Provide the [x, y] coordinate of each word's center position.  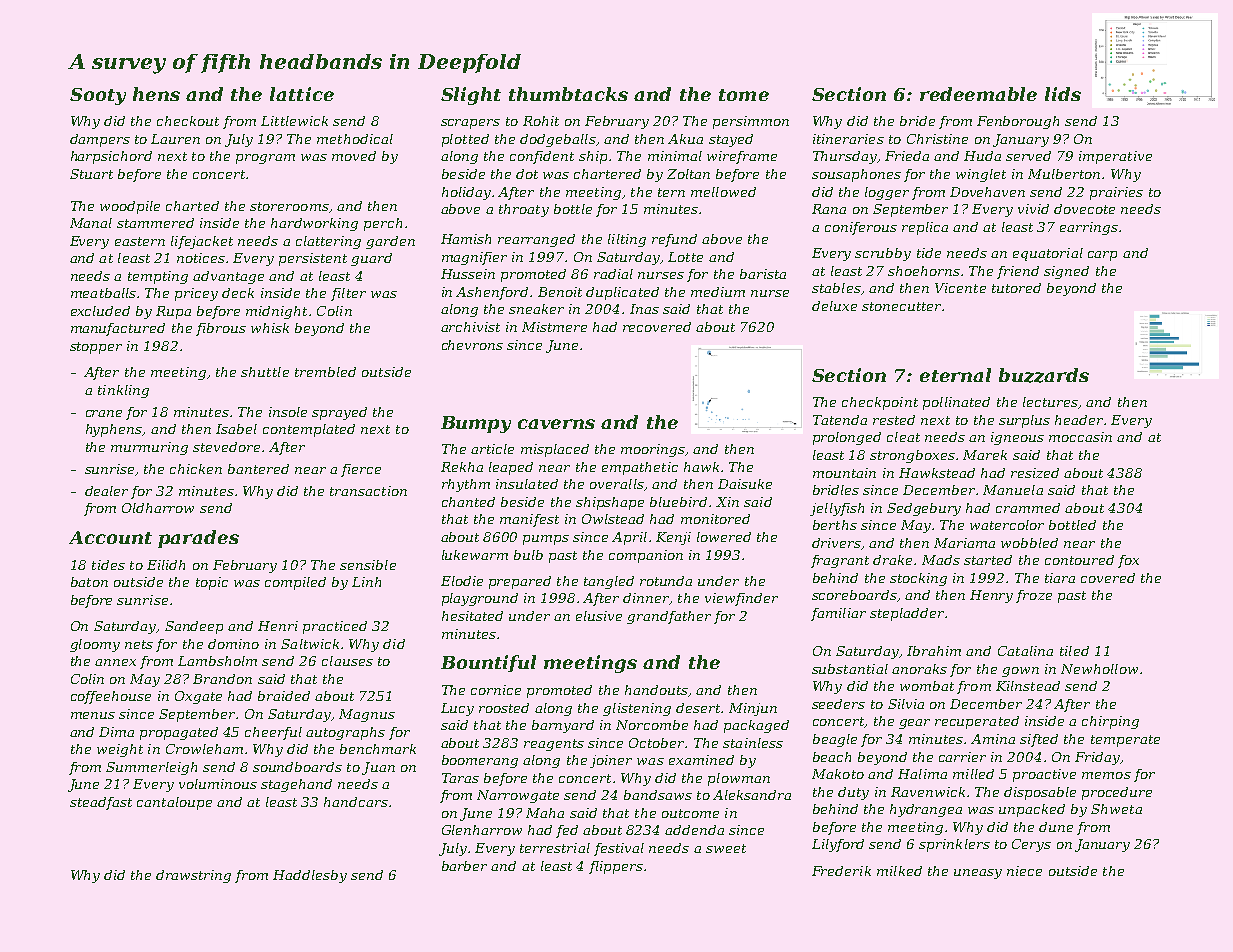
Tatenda [840, 420]
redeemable [978, 94]
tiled [1074, 651]
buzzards [1044, 375]
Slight [471, 96]
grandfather [669, 617]
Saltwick [310, 644]
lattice [302, 94]
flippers [616, 867]
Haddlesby [310, 876]
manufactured [118, 329]
